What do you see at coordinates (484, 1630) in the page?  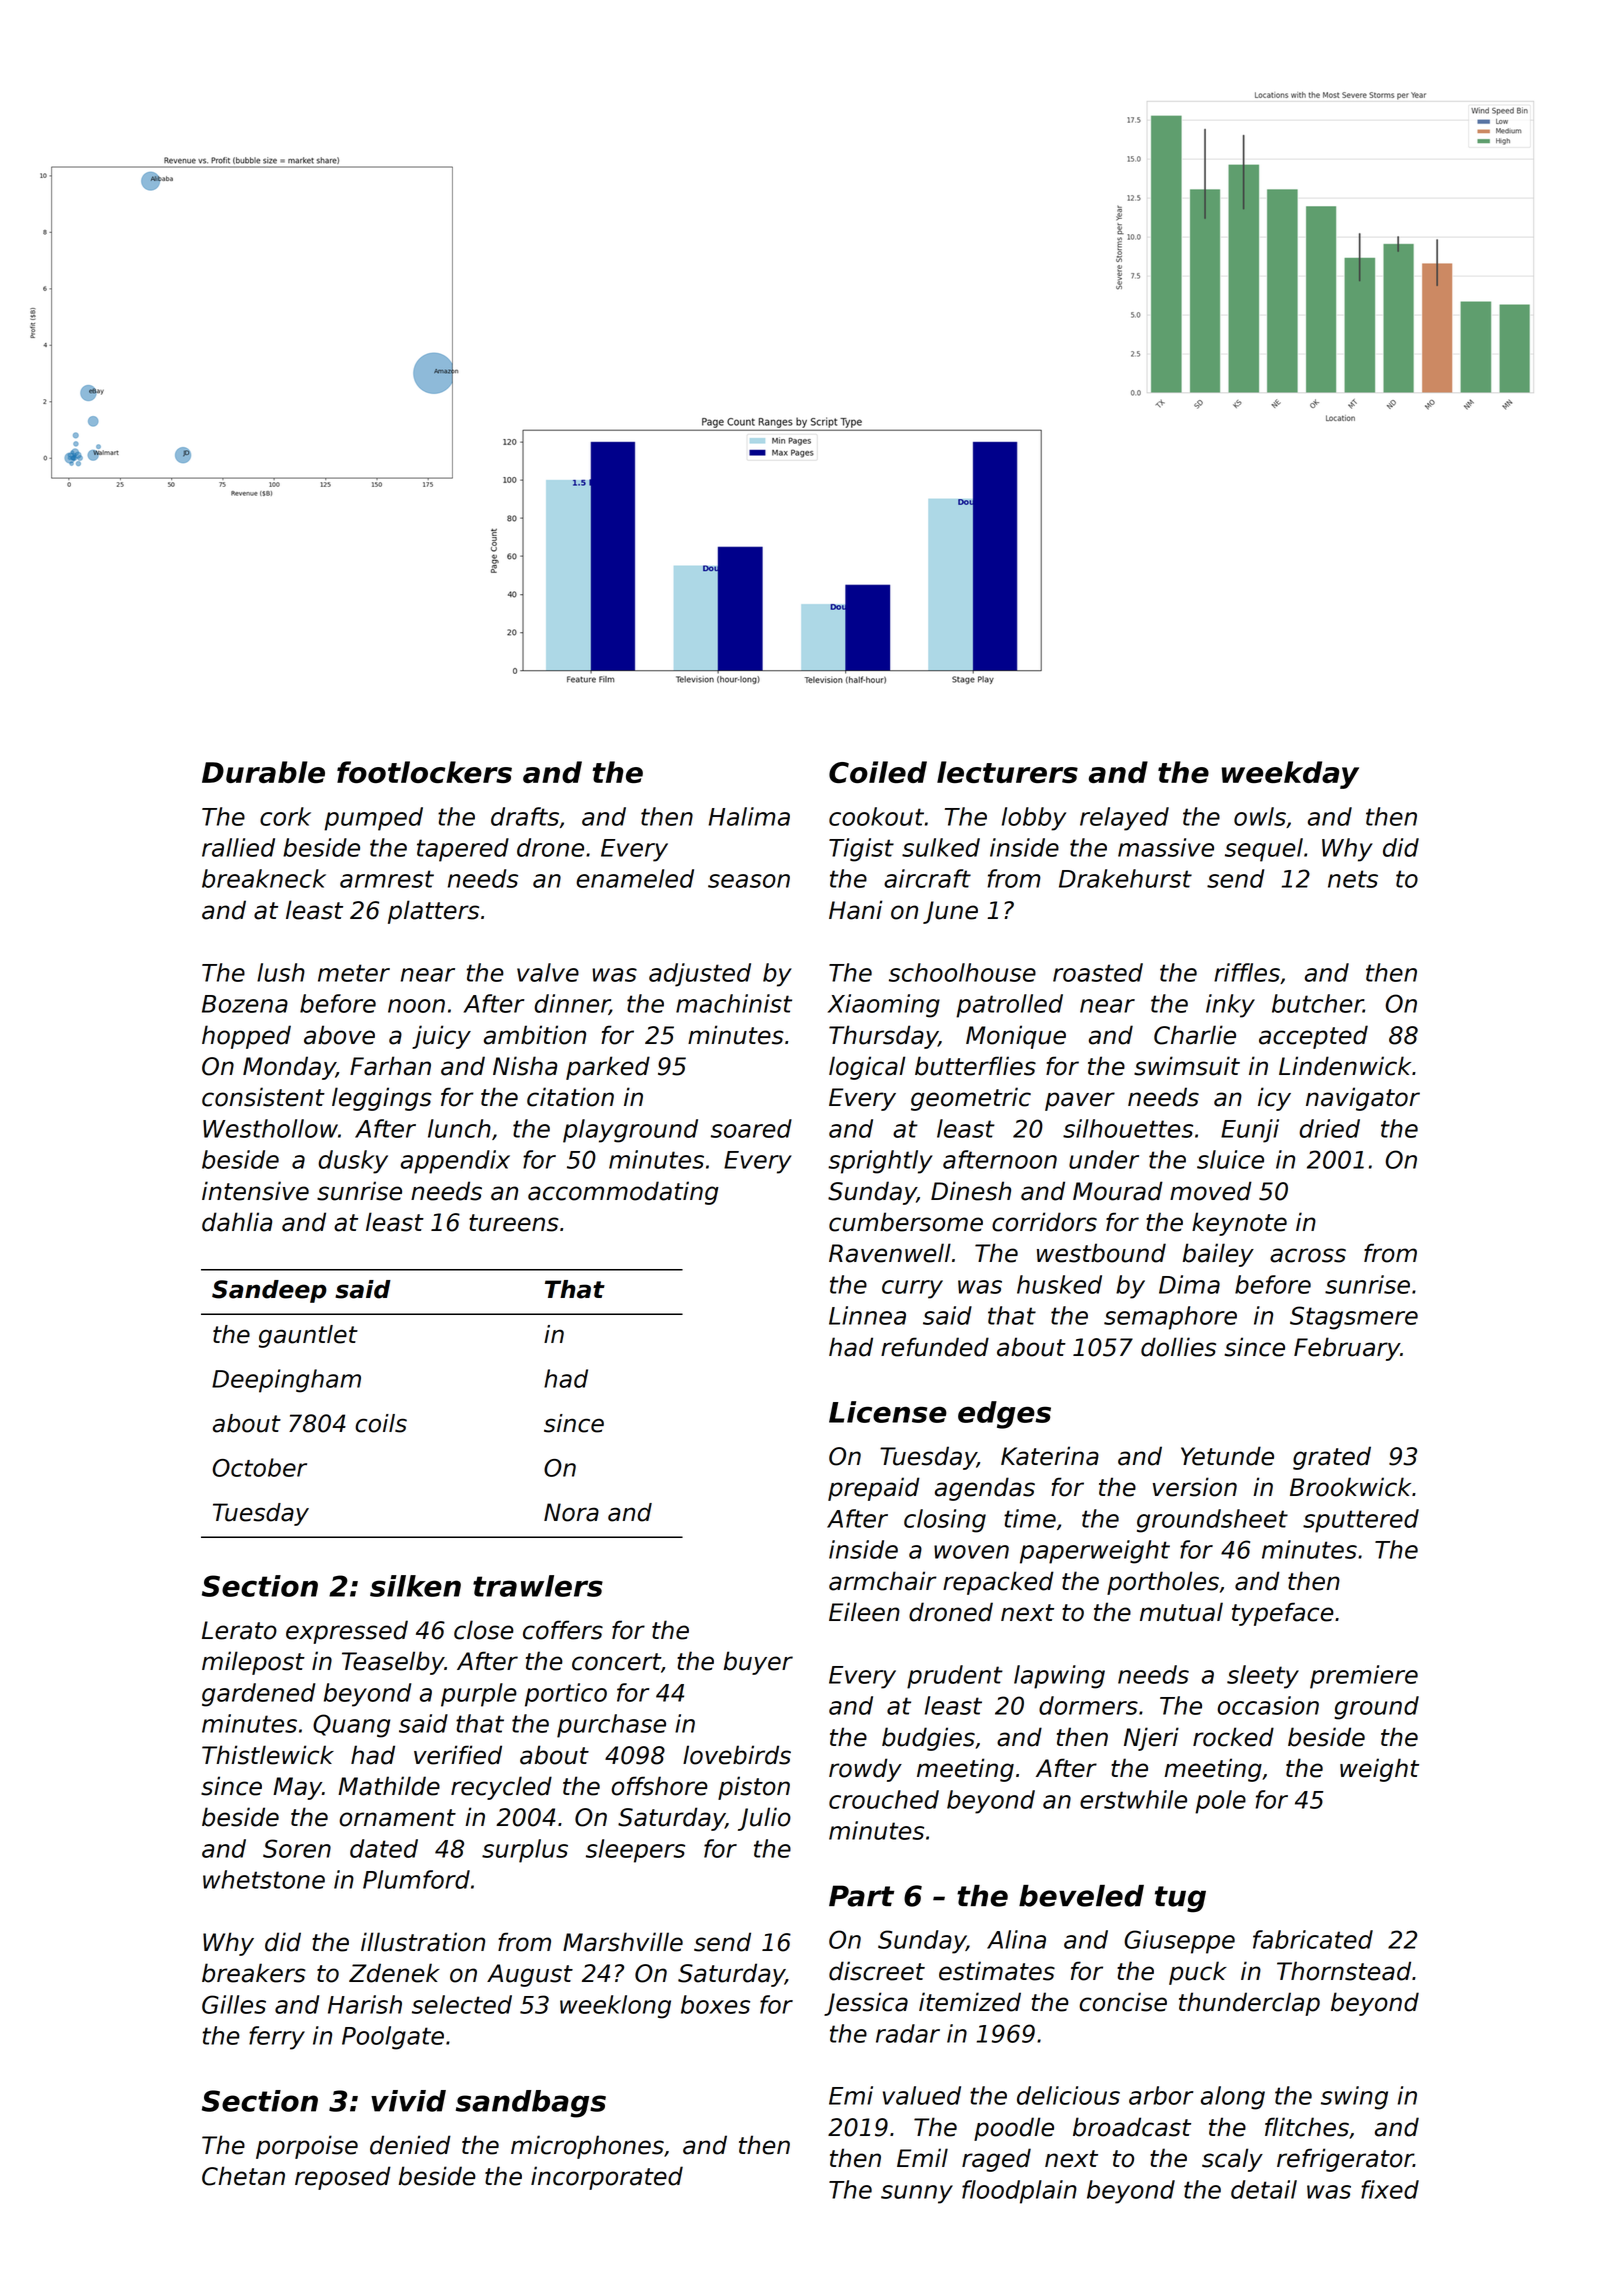 I see `close` at bounding box center [484, 1630].
